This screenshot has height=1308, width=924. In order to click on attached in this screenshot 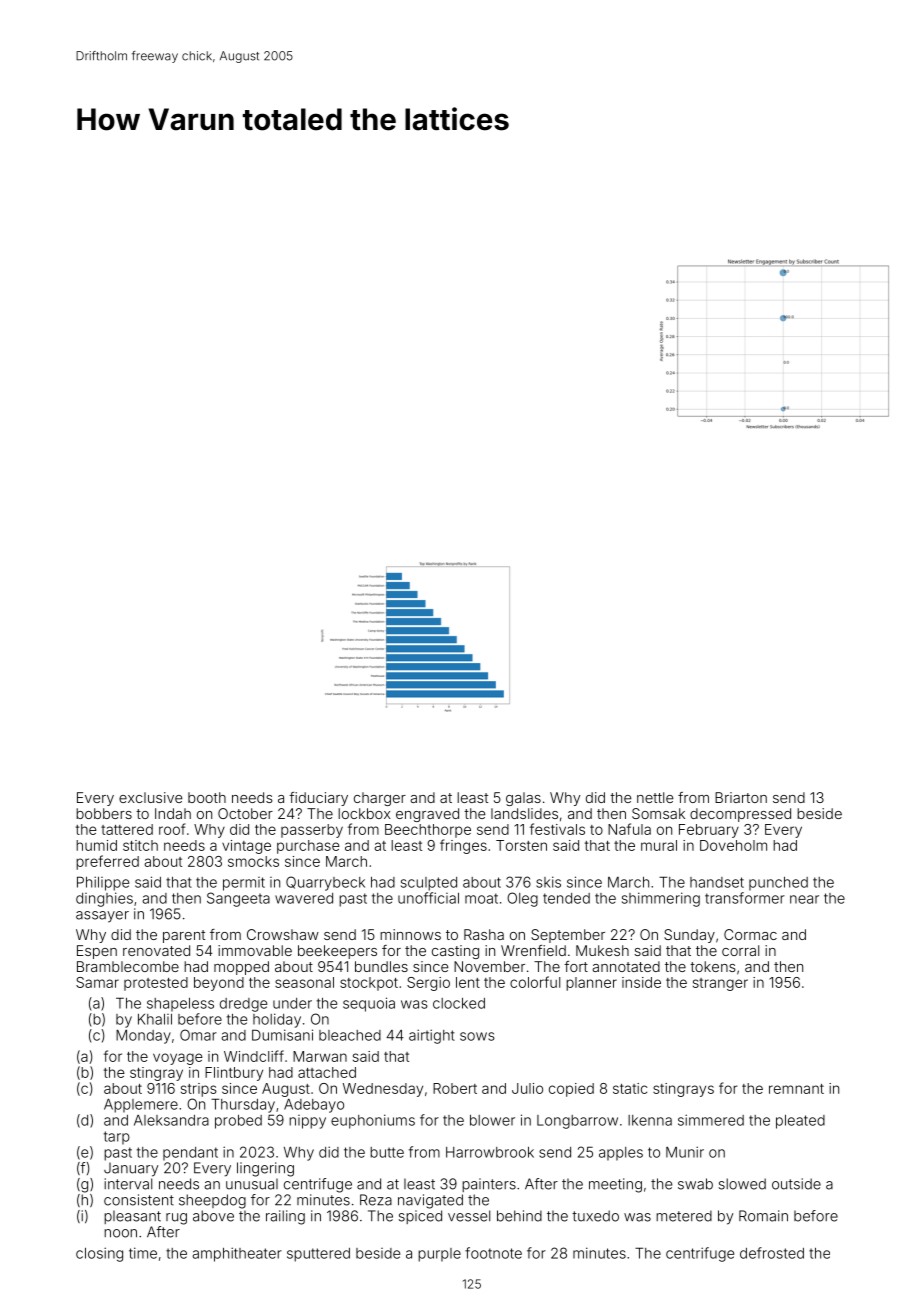, I will do `click(327, 1072)`.
